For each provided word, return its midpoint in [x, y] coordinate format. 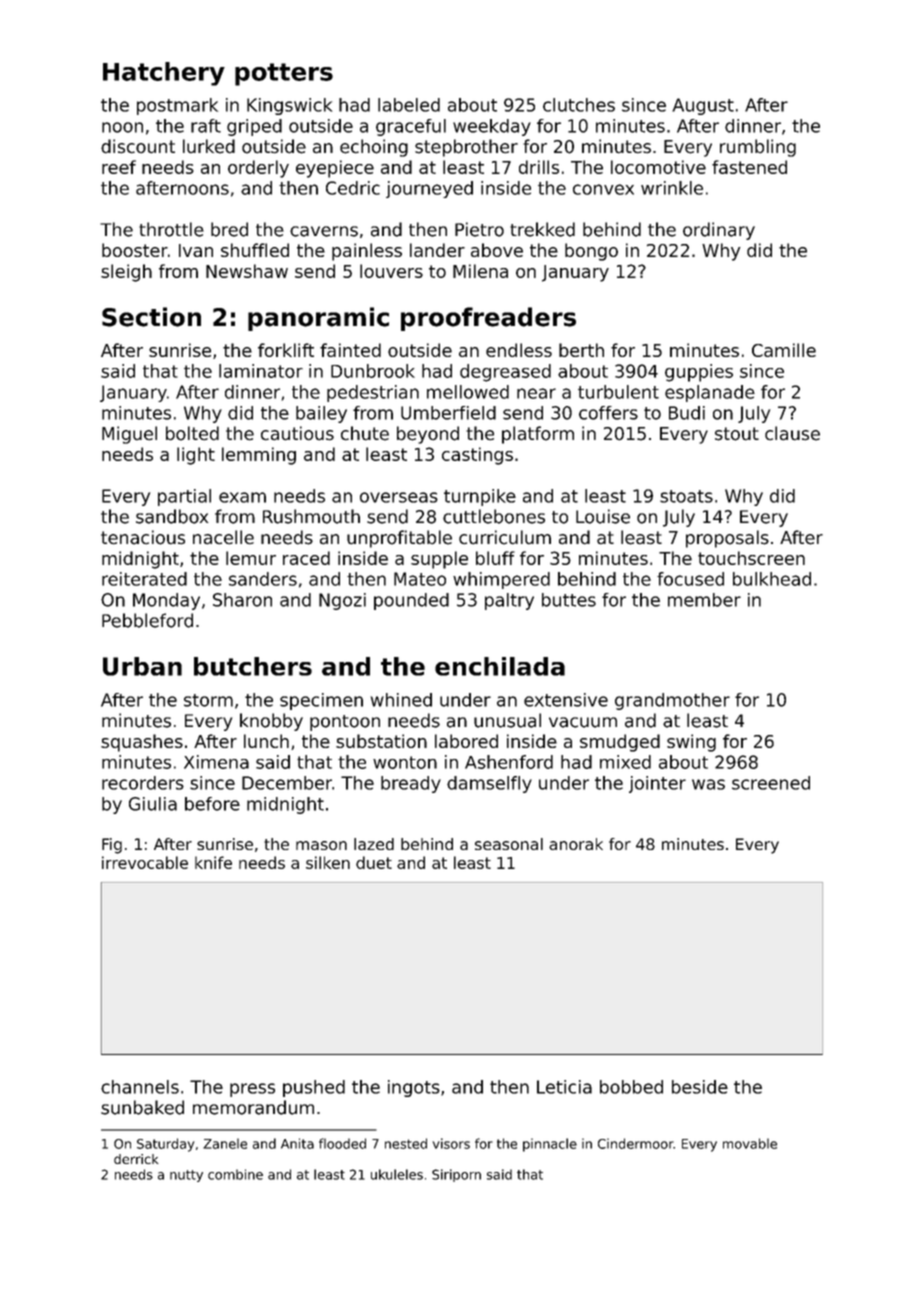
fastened [749, 167]
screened [771, 783]
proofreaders [488, 319]
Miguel [129, 435]
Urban [142, 666]
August [703, 106]
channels [140, 1087]
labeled [409, 105]
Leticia [564, 1087]
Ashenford [509, 762]
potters [284, 74]
